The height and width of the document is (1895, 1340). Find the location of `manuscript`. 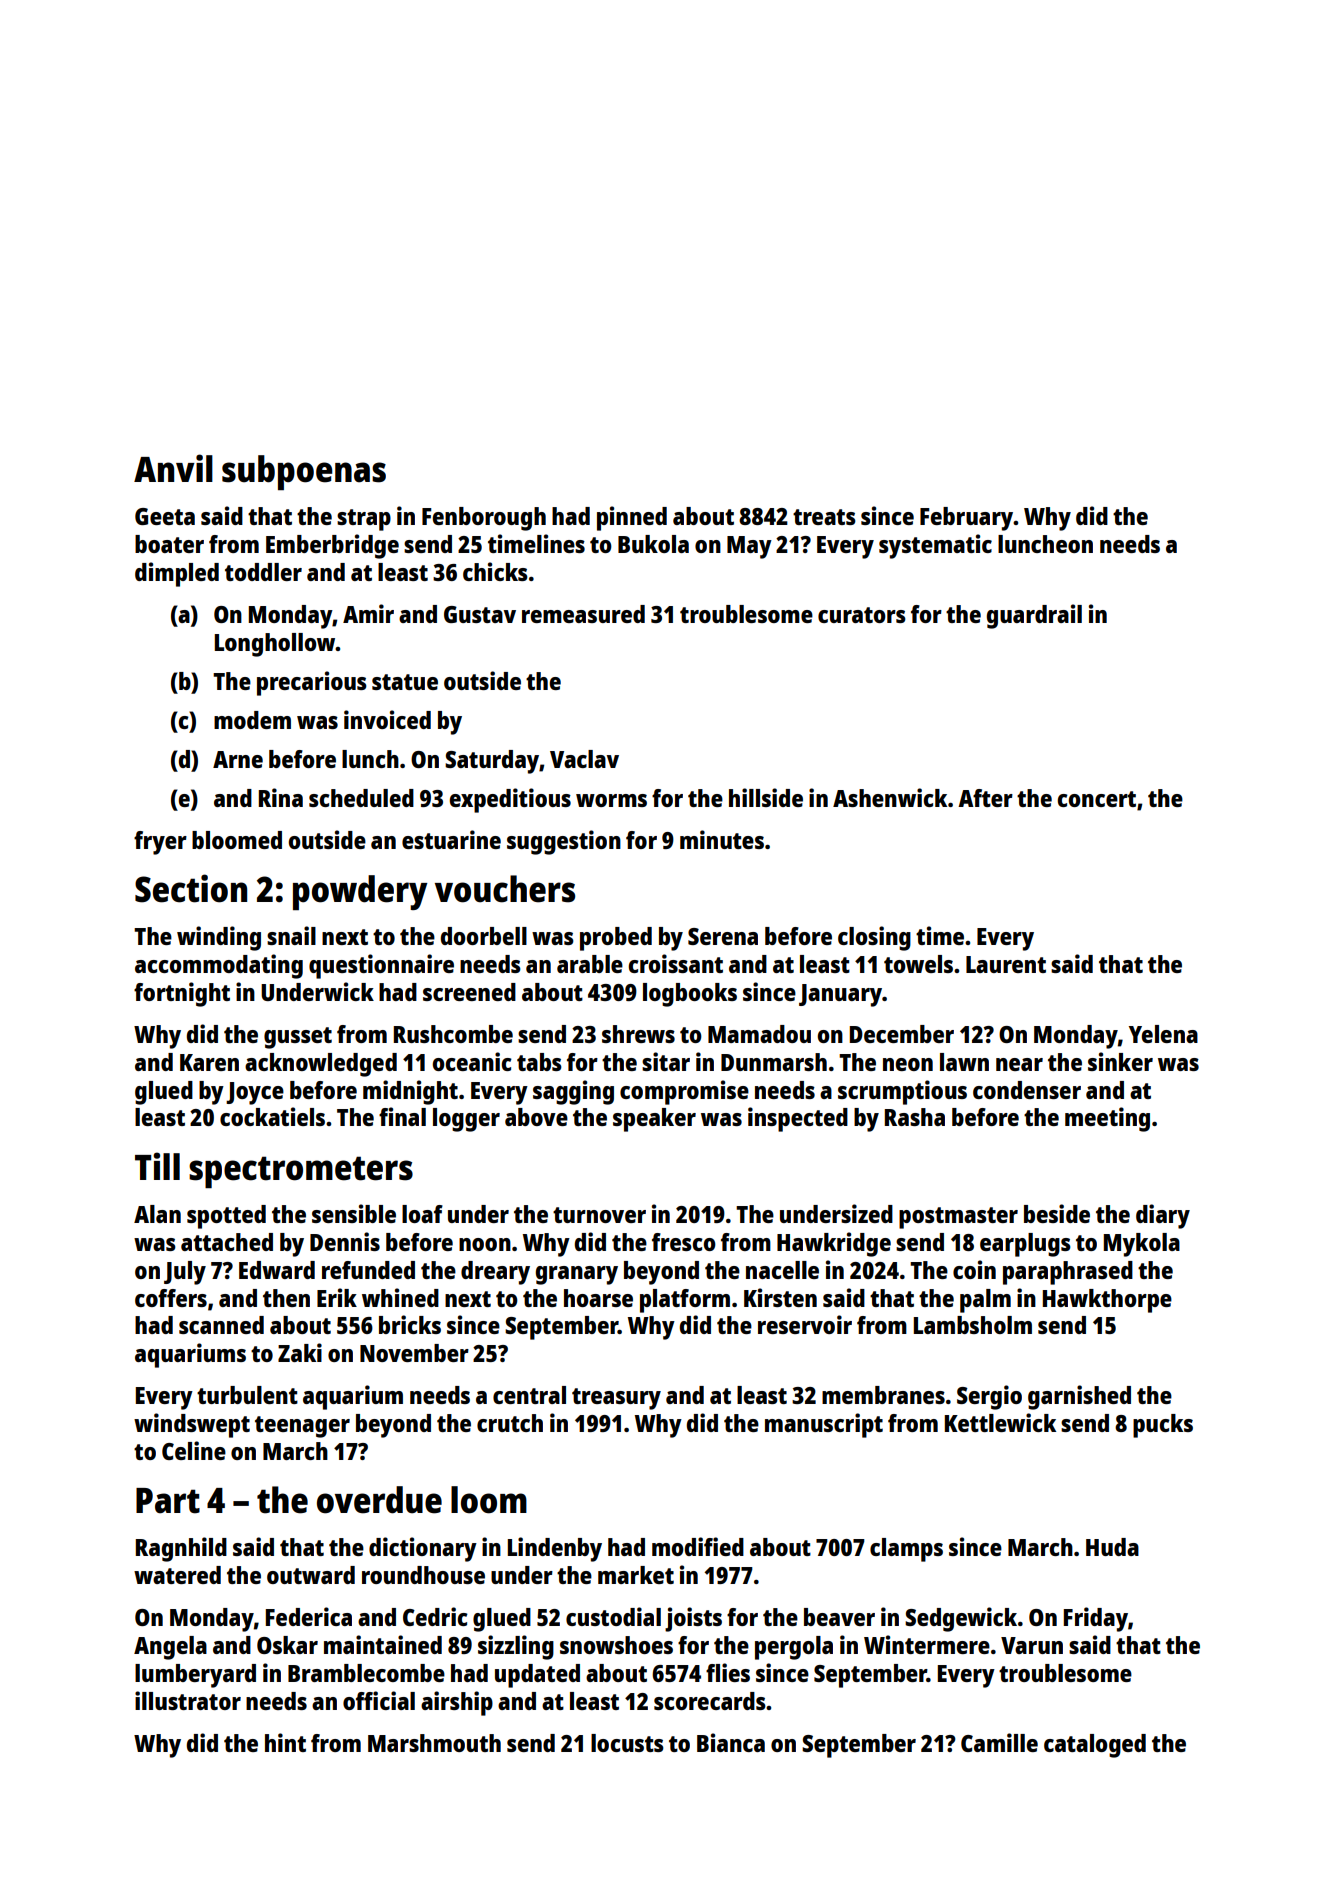

manuscript is located at coordinates (824, 1425).
